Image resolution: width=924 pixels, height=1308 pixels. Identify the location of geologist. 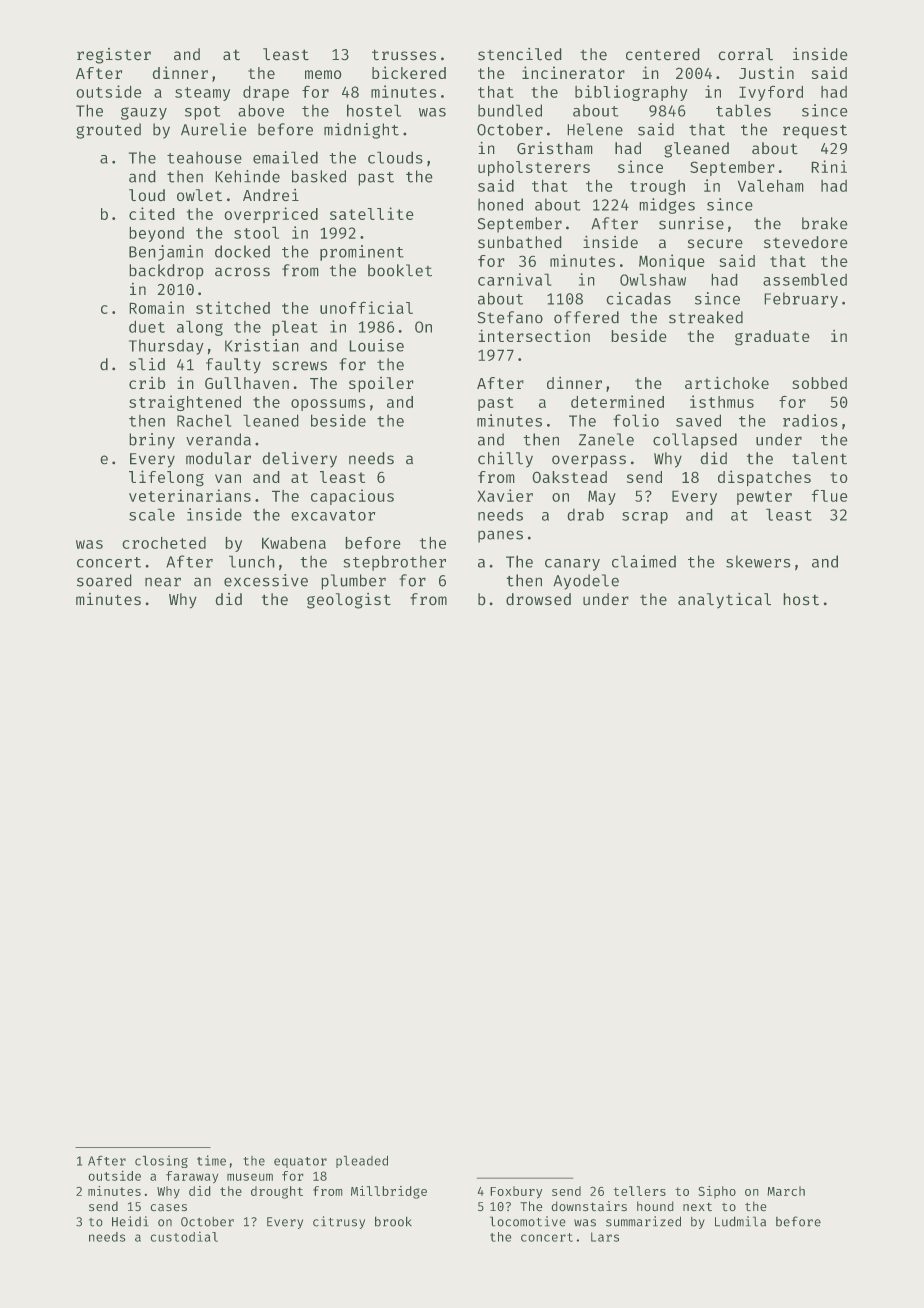
(349, 601).
